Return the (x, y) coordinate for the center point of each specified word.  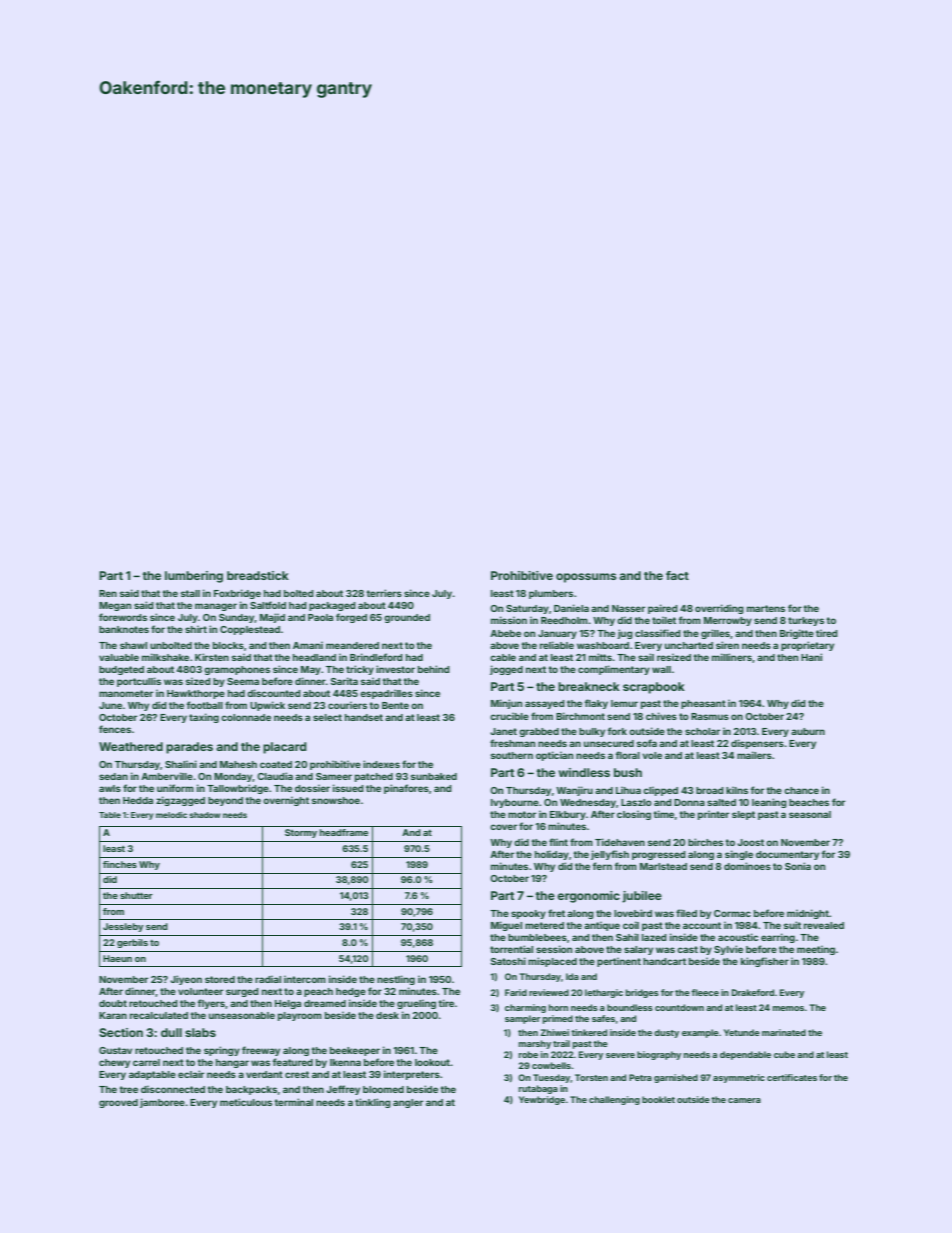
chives (661, 716)
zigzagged (180, 801)
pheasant (703, 704)
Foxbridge (237, 594)
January (557, 634)
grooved (118, 1103)
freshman (512, 743)
